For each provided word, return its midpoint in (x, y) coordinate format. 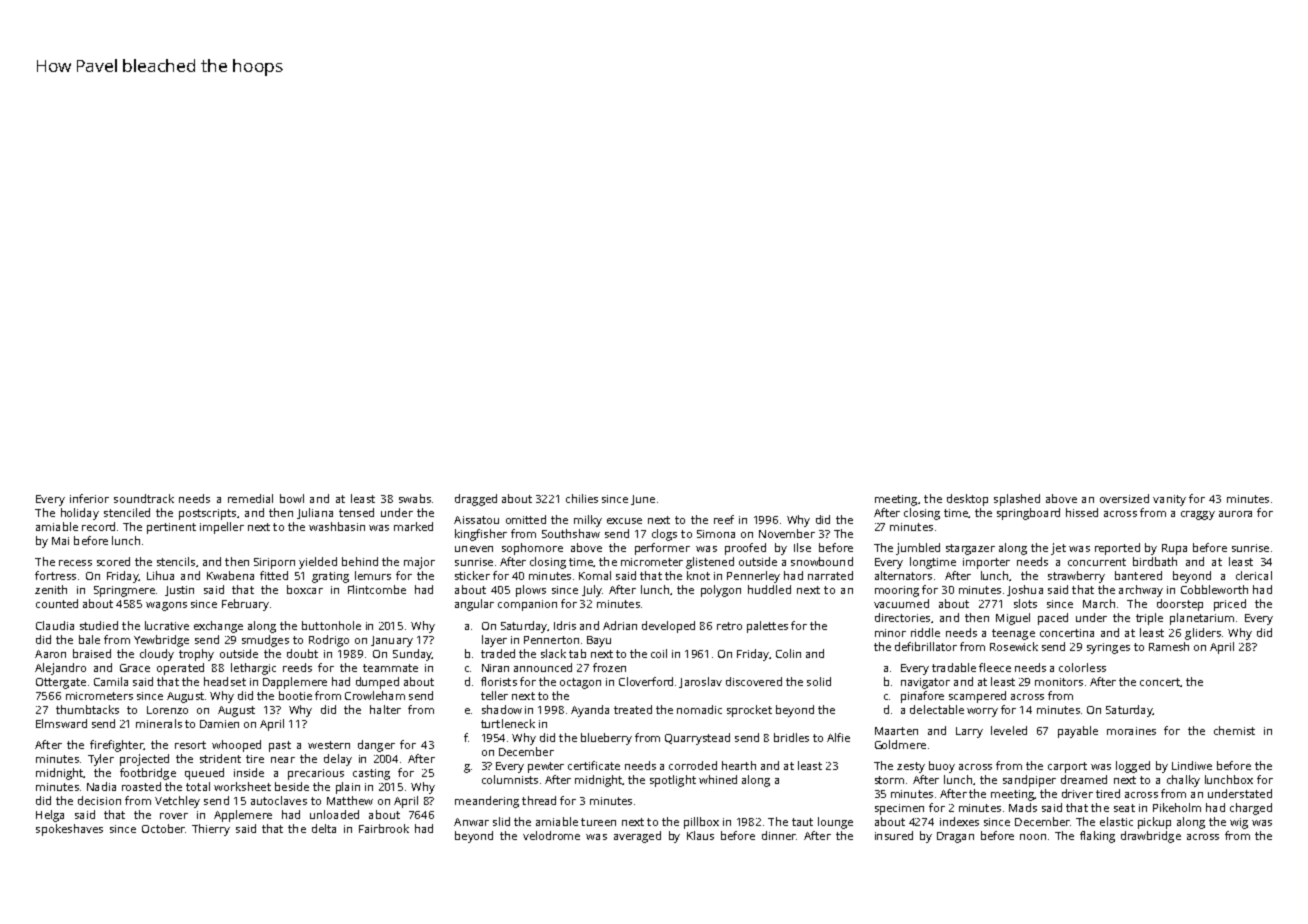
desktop (967, 500)
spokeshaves (69, 830)
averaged (637, 837)
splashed (1017, 500)
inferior (89, 498)
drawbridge (1151, 837)
